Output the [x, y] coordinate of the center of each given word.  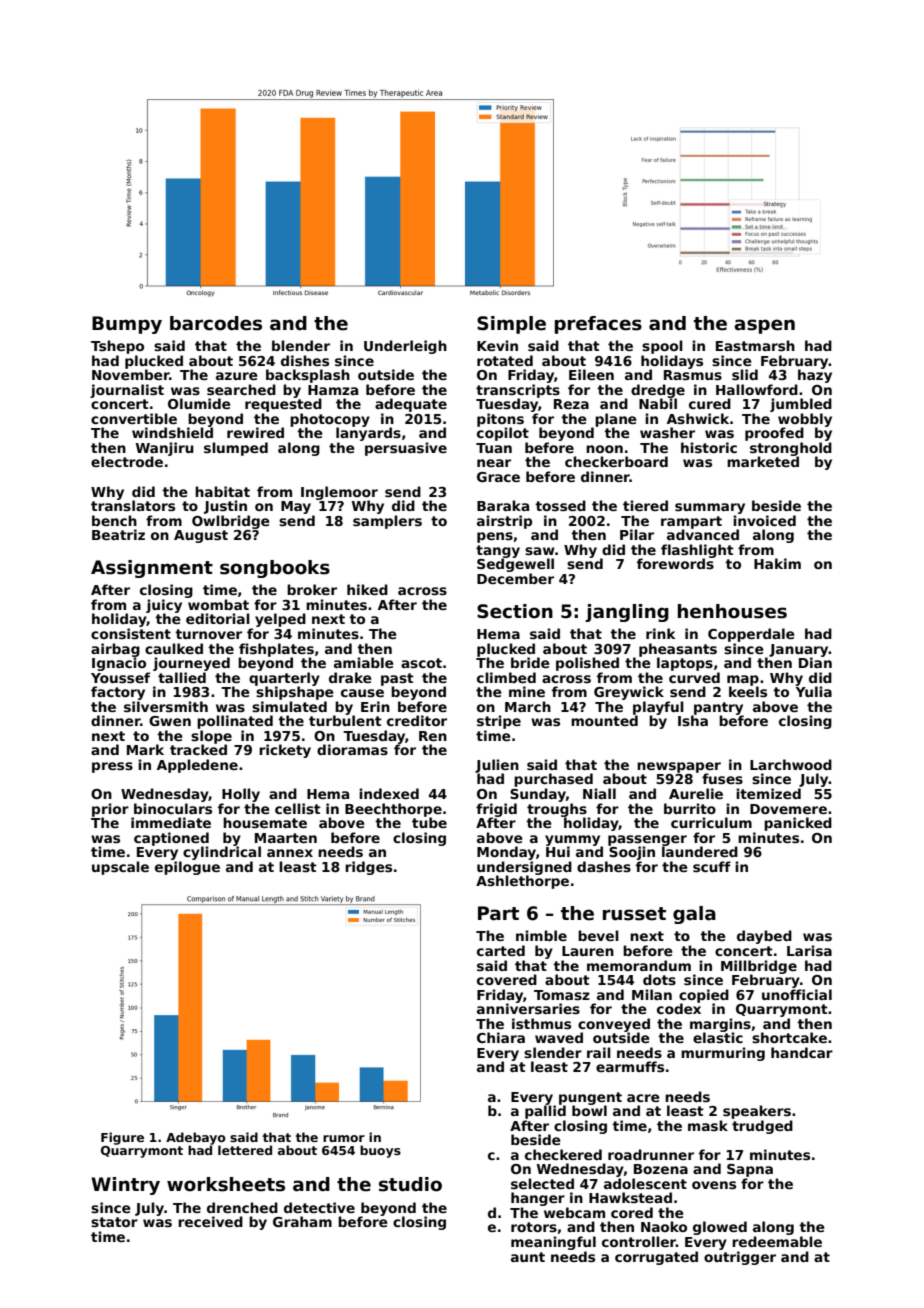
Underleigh [405, 347]
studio [410, 1184]
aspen [764, 326]
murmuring [723, 1054]
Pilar [637, 534]
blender [301, 345]
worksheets [226, 1184]
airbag [115, 650]
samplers [387, 522]
